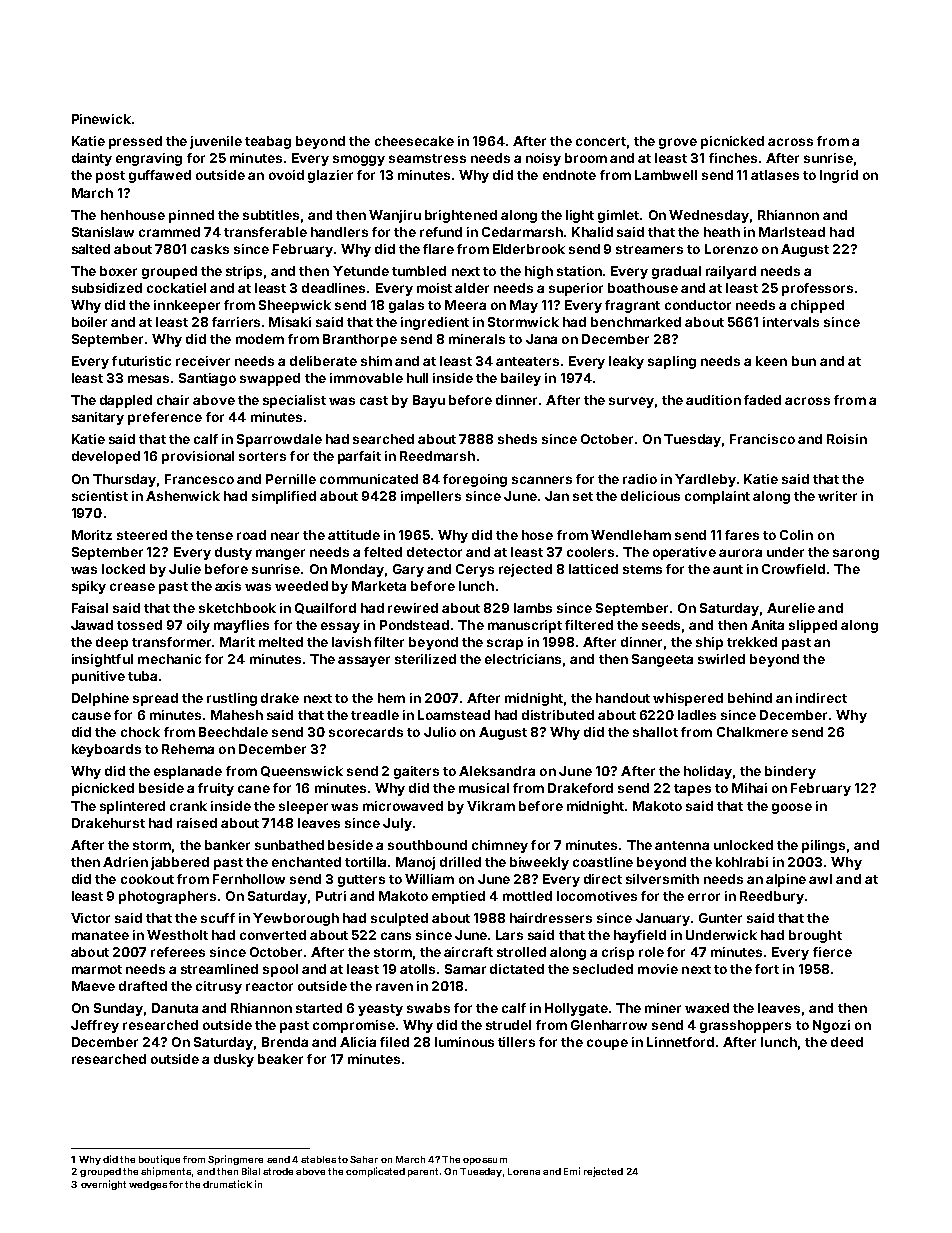 This page has width=952, height=1233. Describe the element at coordinates (414, 141) in the page. I see `cheesecake` at that location.
